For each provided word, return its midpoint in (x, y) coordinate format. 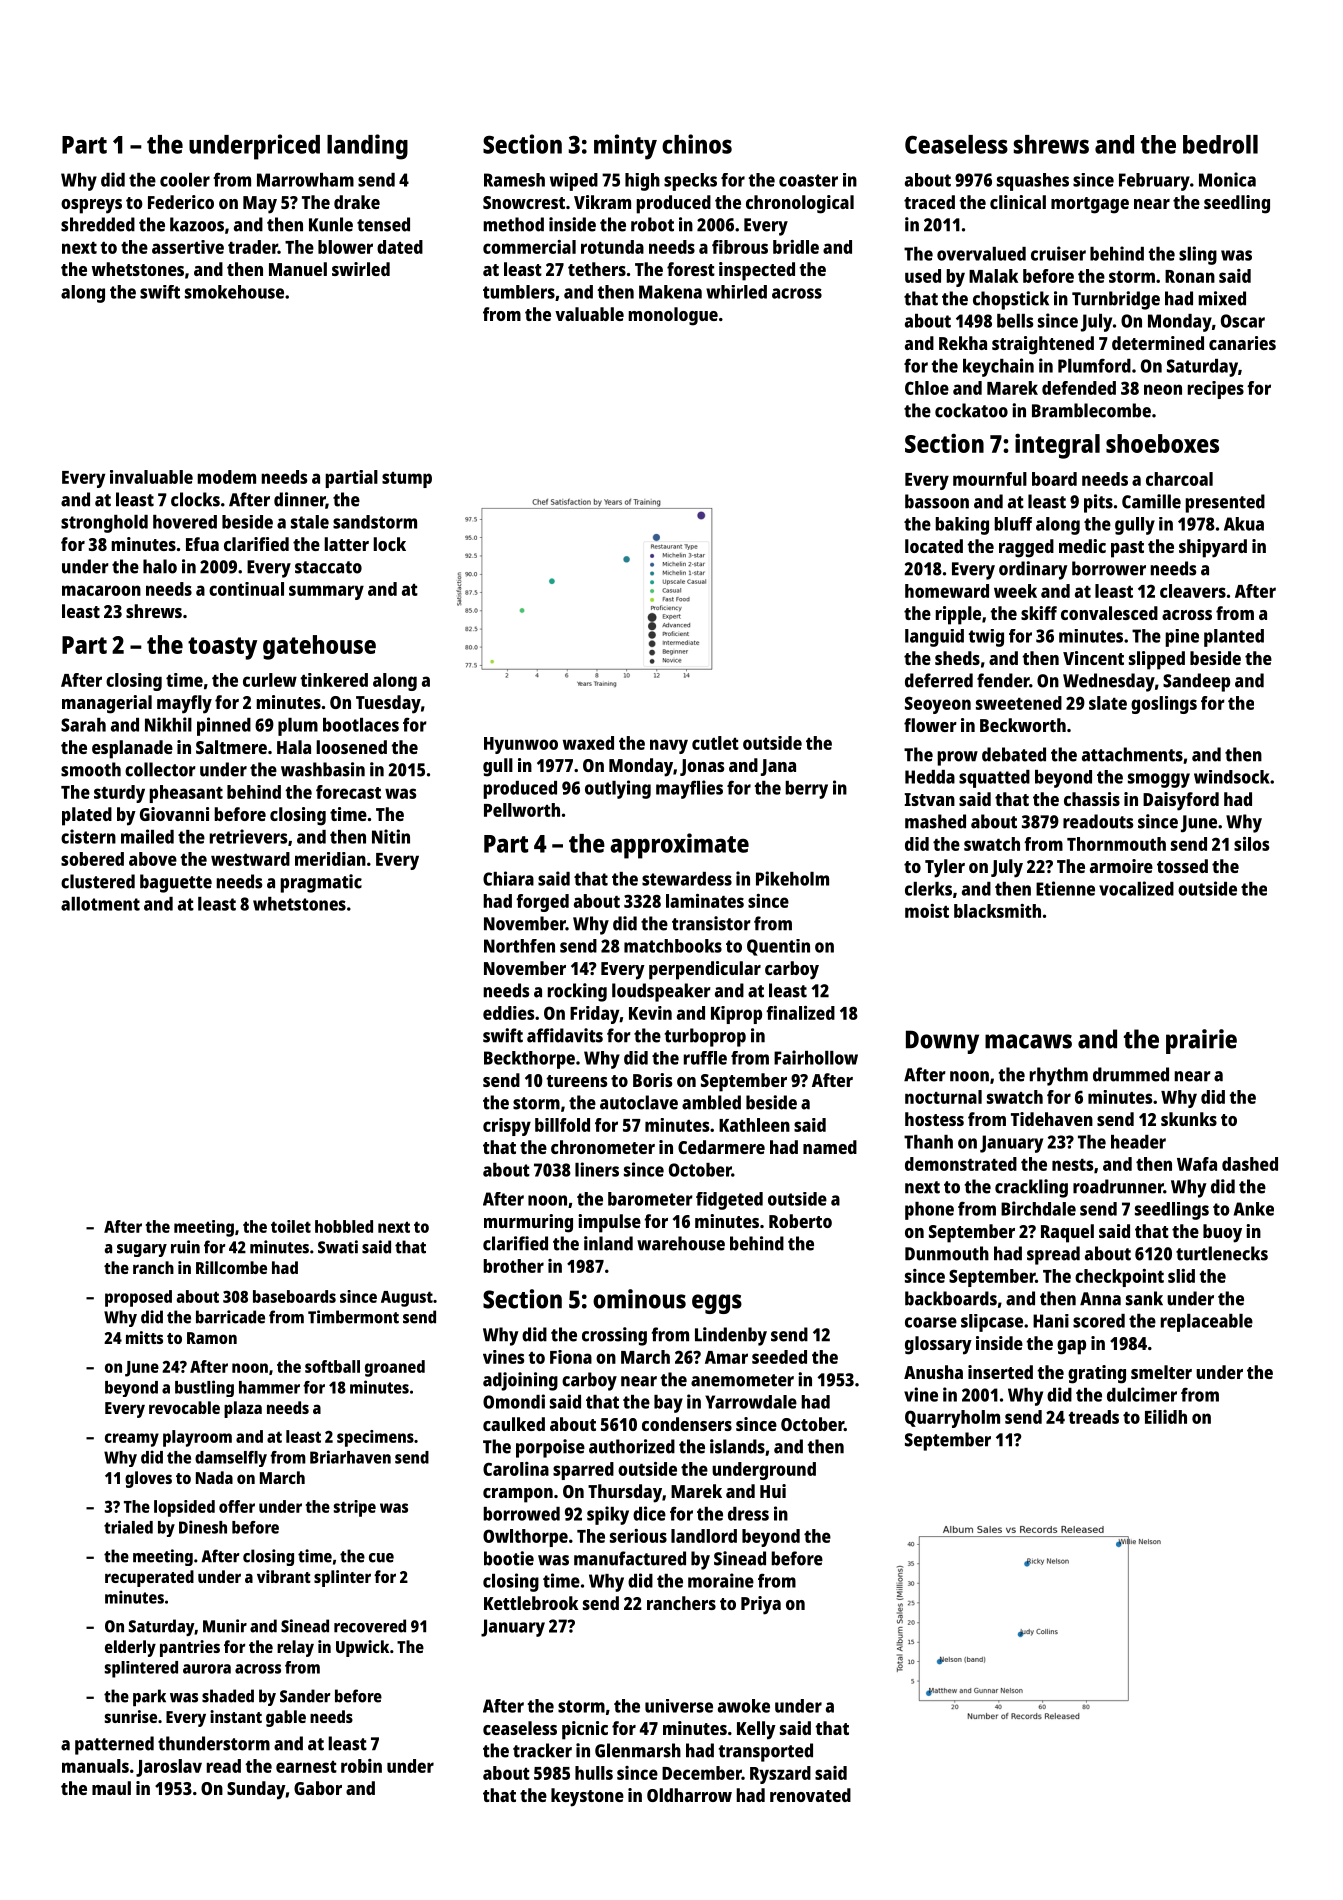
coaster (808, 180)
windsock (1232, 777)
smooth (91, 769)
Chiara (508, 878)
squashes (1033, 182)
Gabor (318, 1788)
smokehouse (234, 292)
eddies (509, 1013)
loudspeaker (661, 992)
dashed (1250, 1164)
